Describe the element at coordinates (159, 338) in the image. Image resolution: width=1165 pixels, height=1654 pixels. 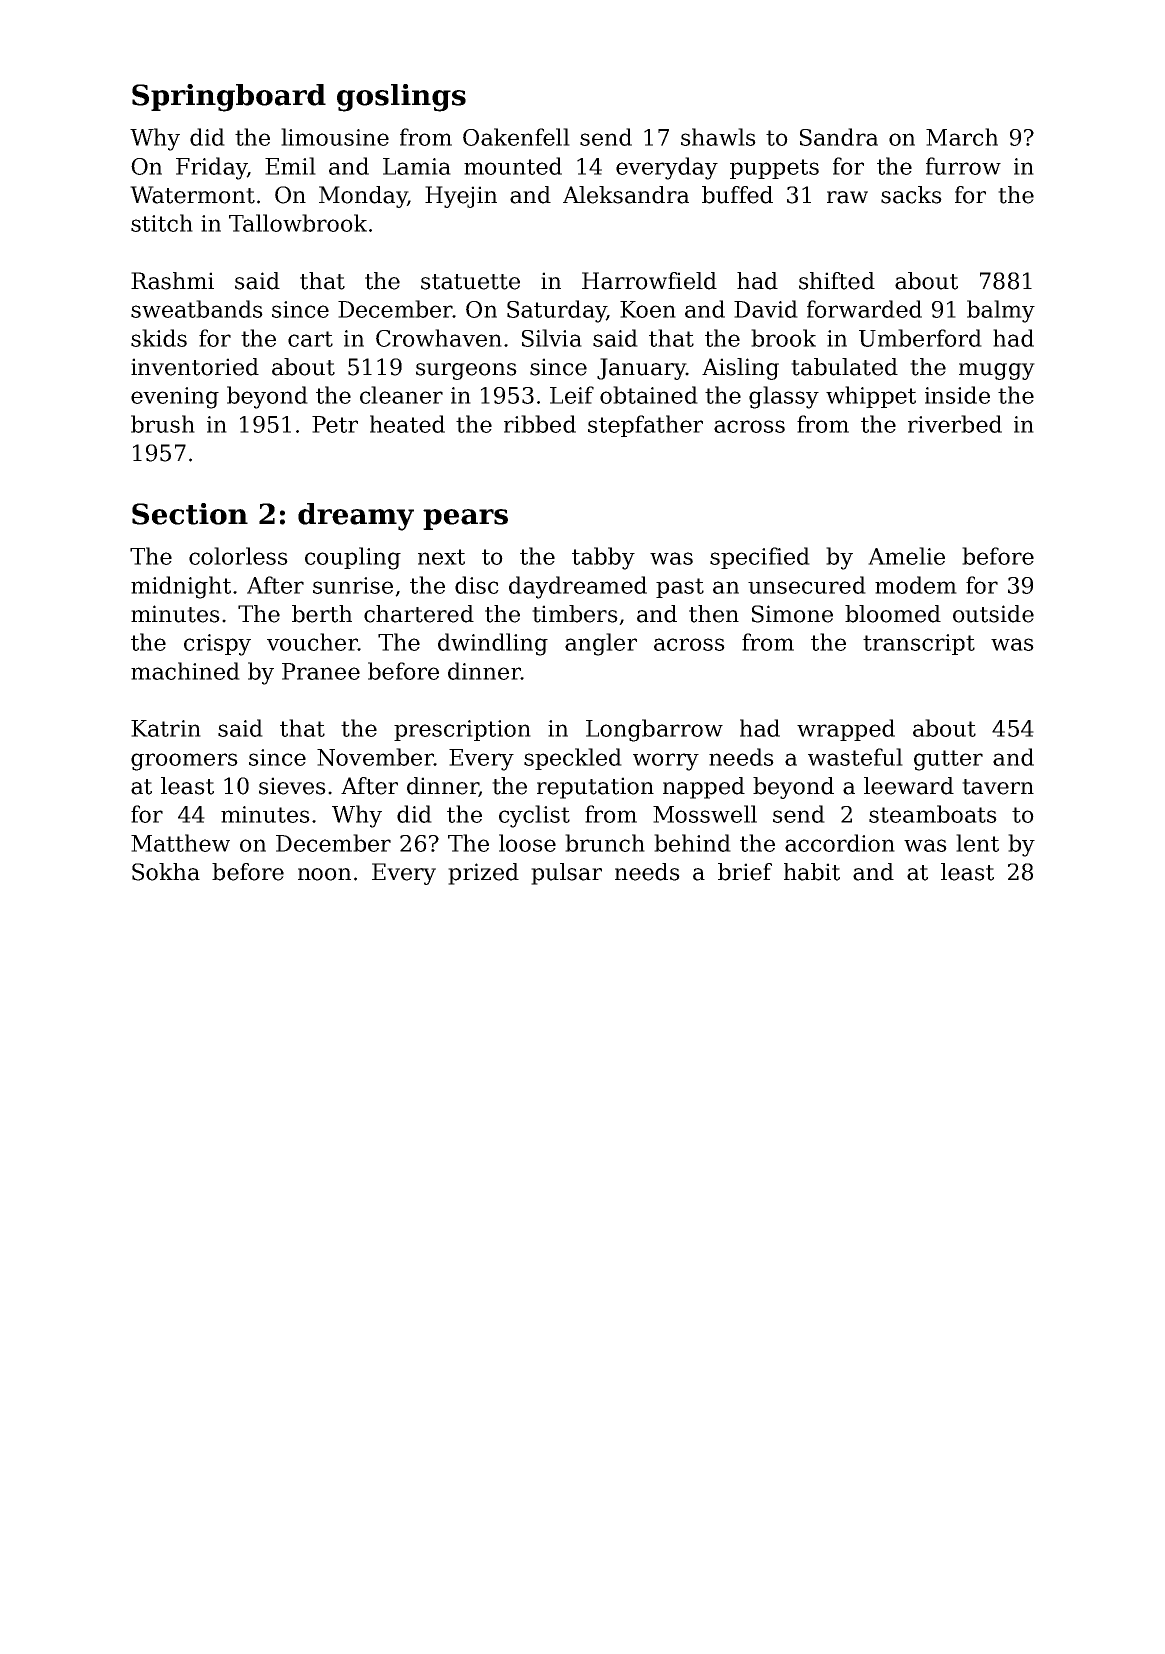
I see `skids` at that location.
